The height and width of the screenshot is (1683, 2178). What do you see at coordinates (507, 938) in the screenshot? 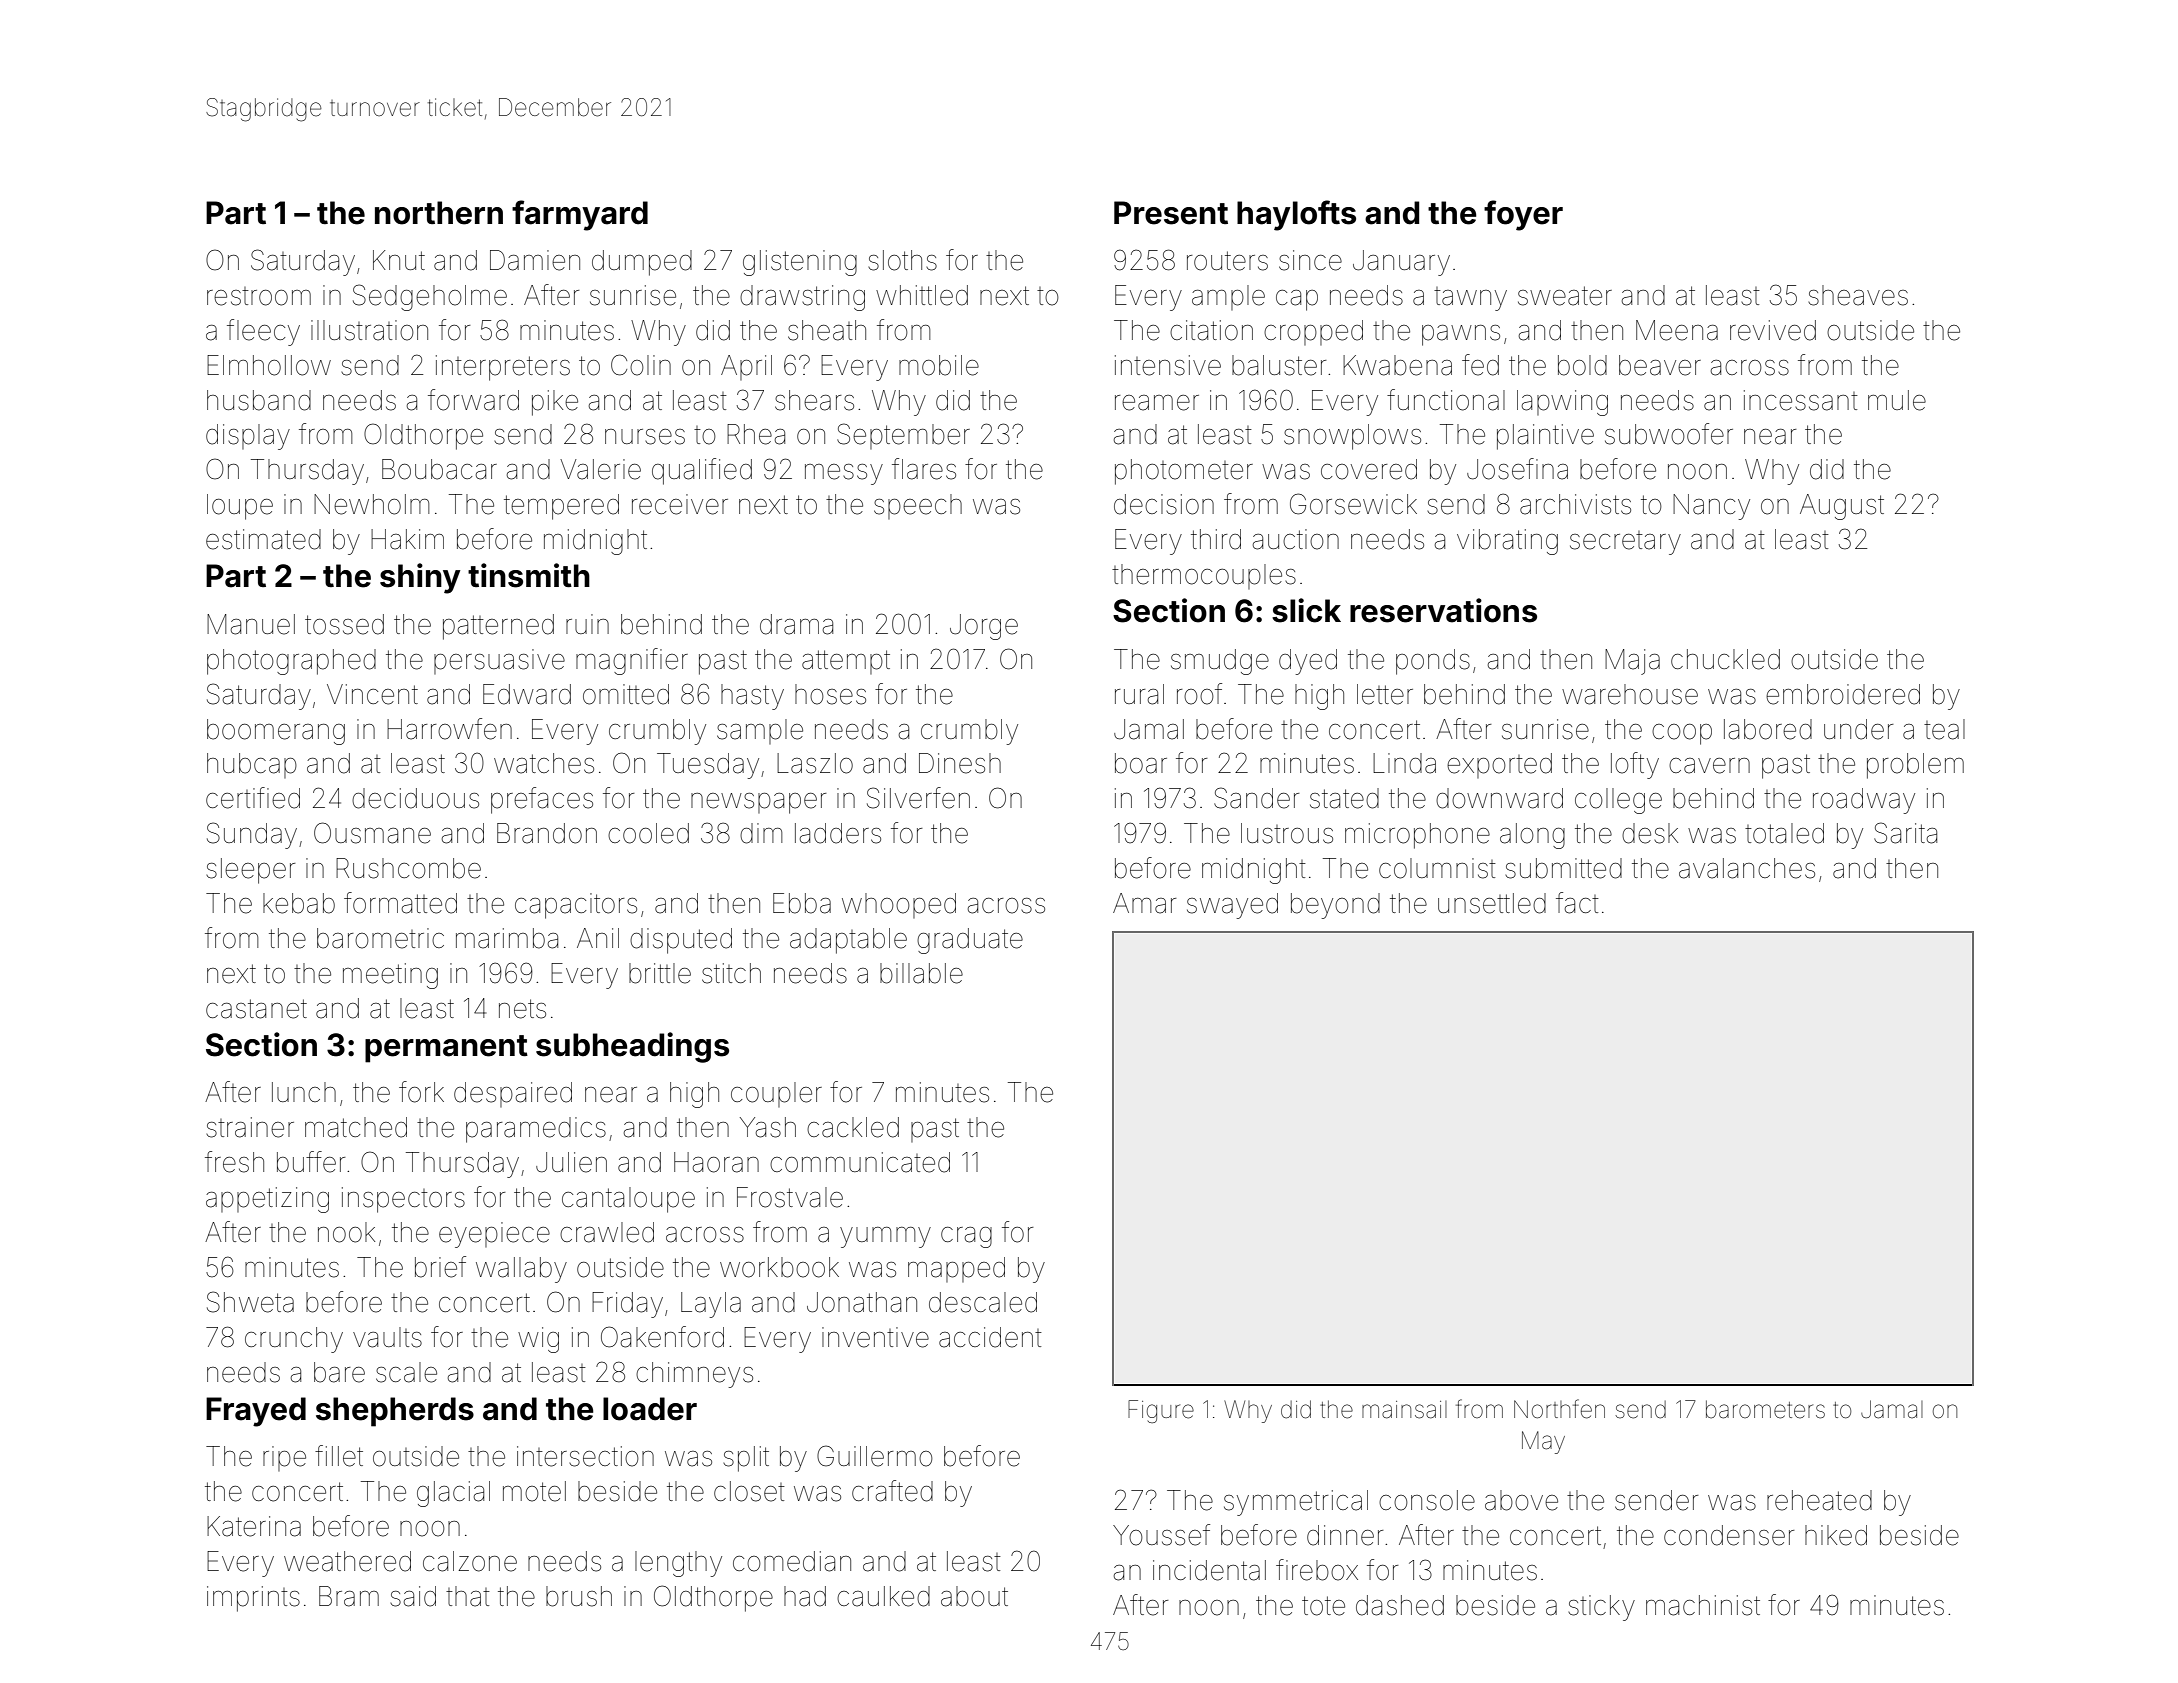
I see `marimba` at bounding box center [507, 938].
